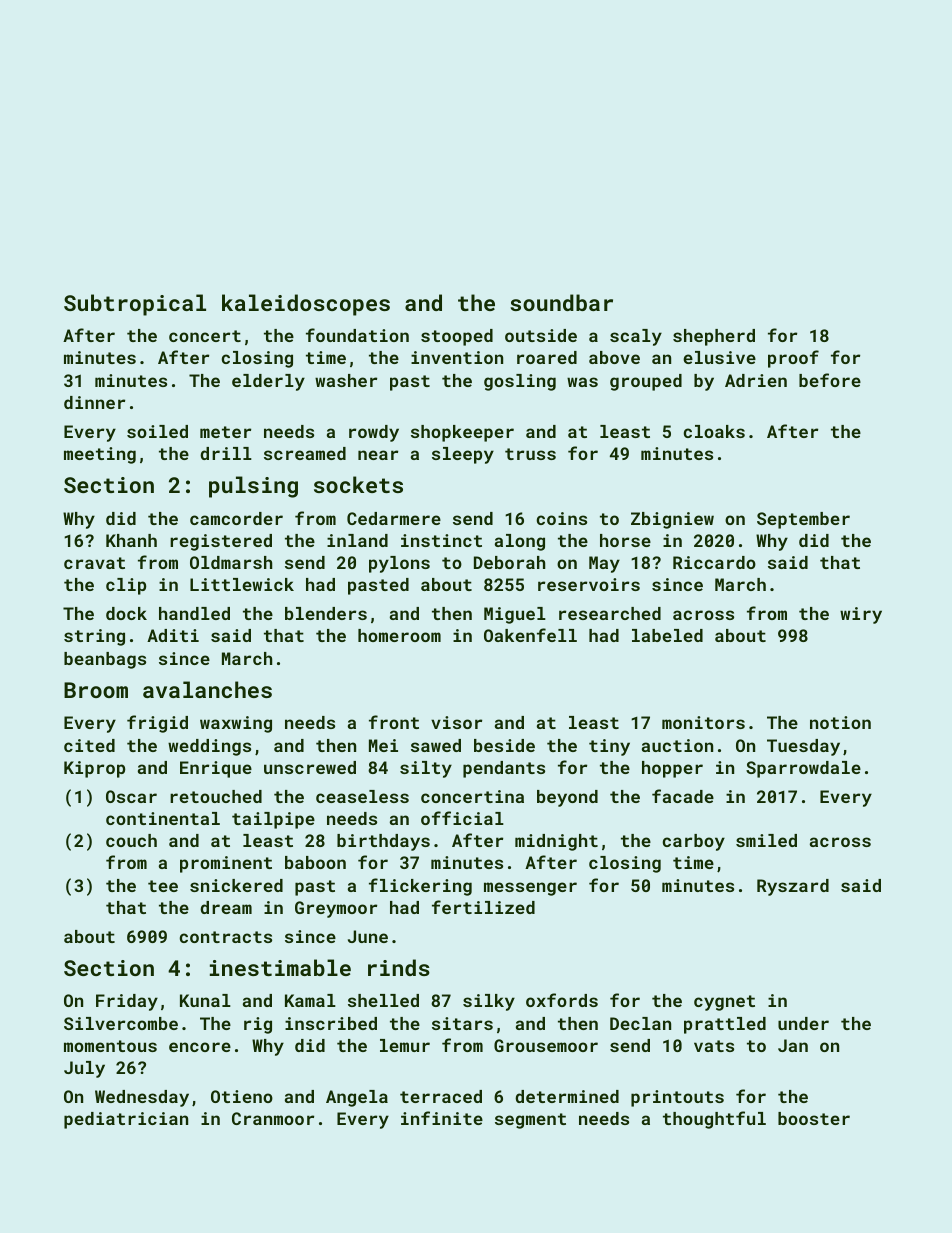 The width and height of the screenshot is (952, 1233). Describe the element at coordinates (346, 380) in the screenshot. I see `washer` at that location.
